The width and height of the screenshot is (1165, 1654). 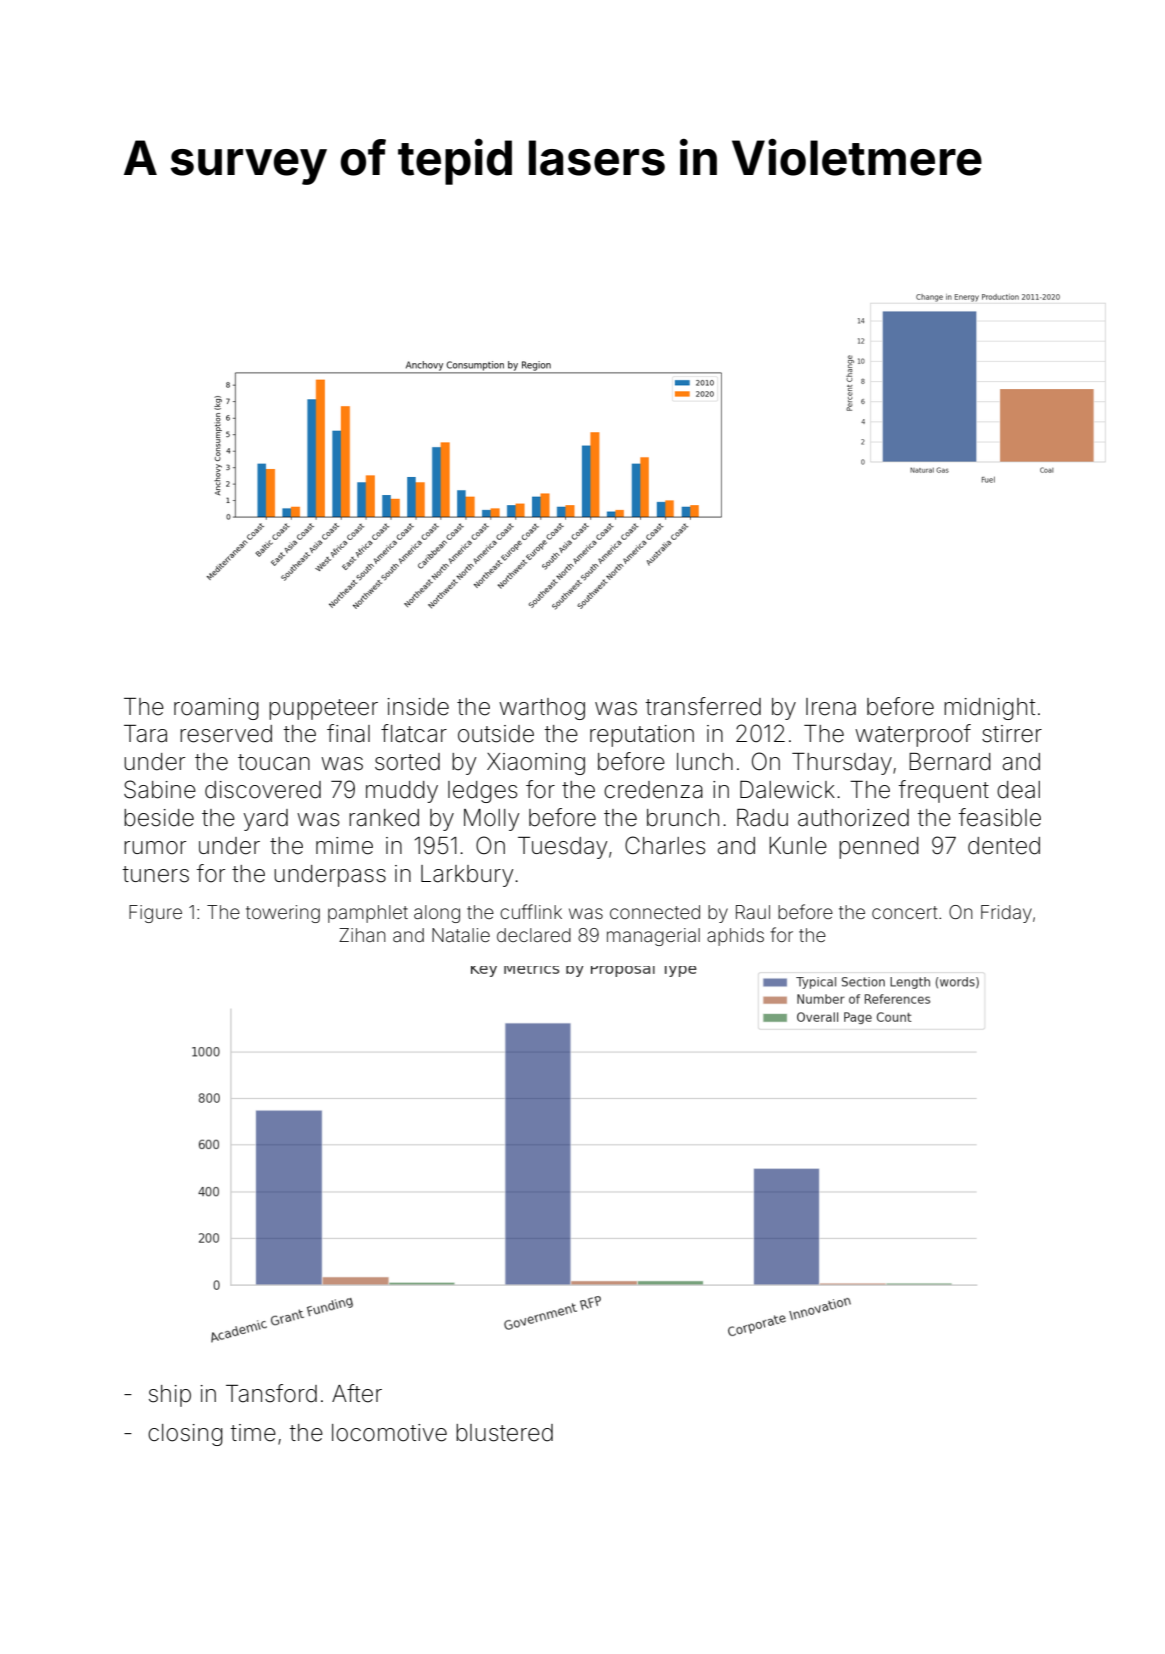 I want to click on roaming, so click(x=216, y=709).
